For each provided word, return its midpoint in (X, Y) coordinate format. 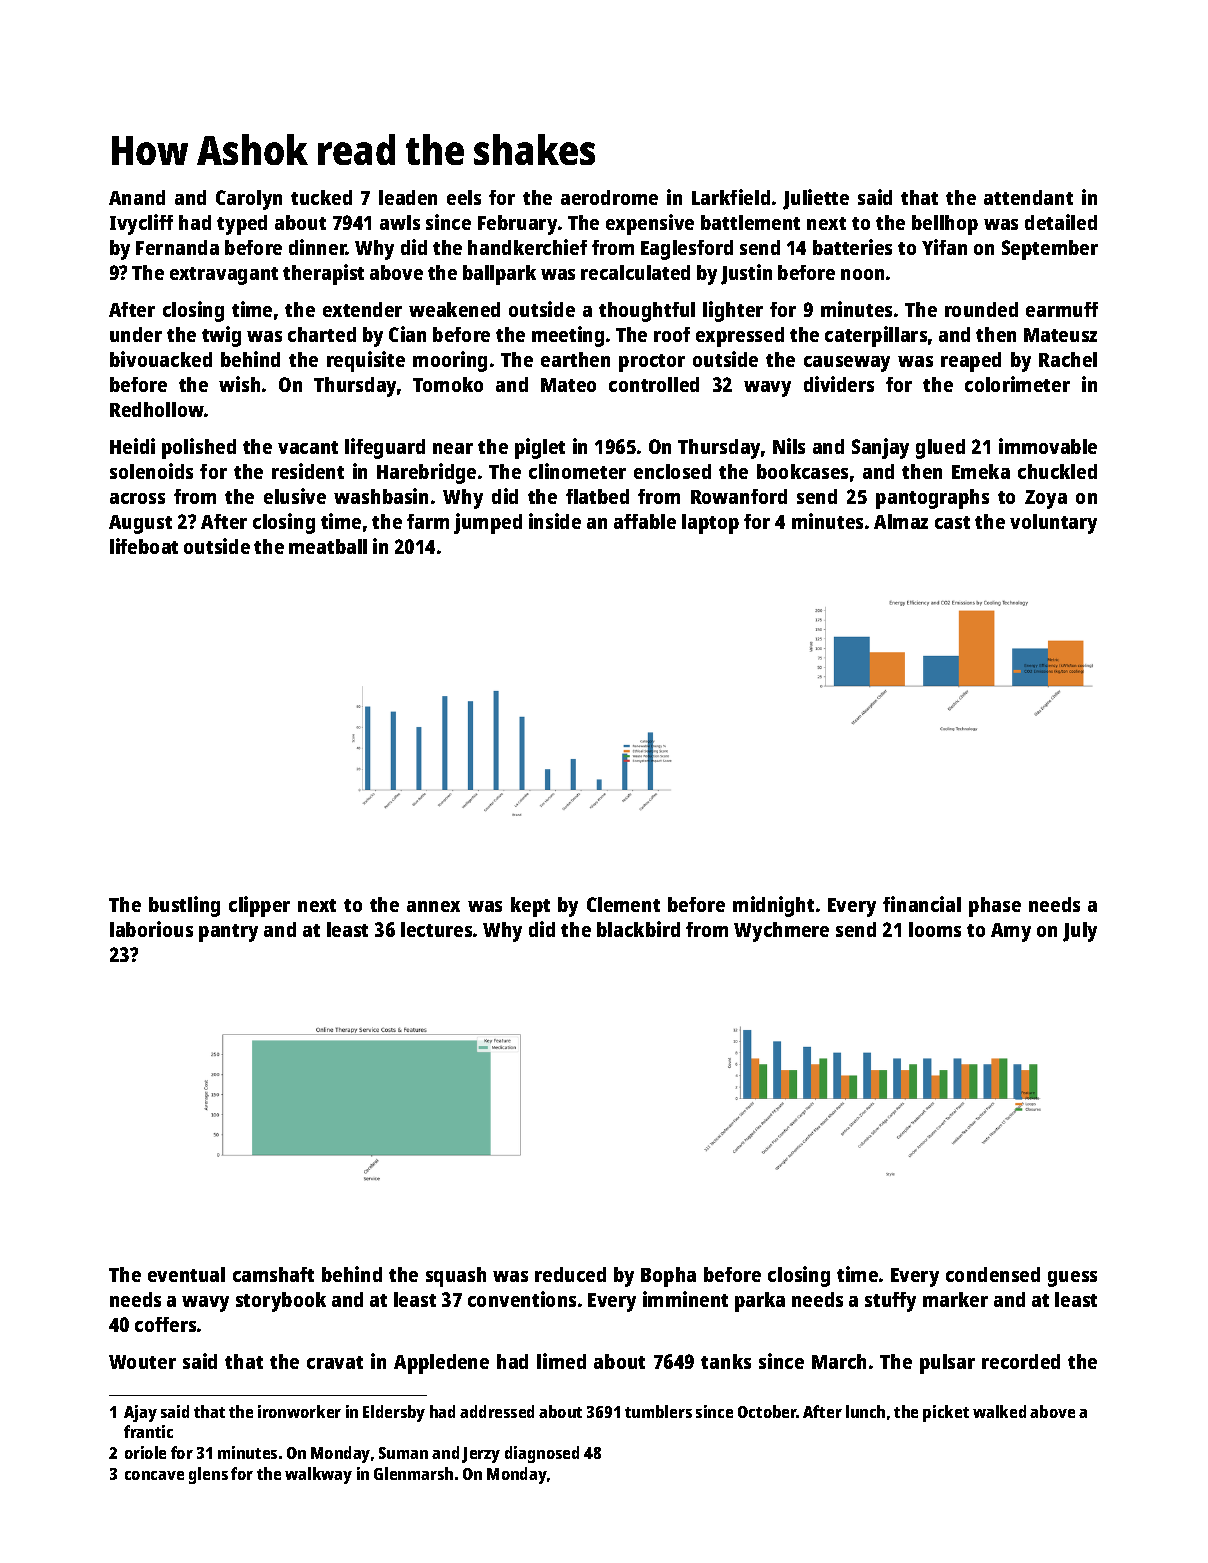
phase (995, 907)
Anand (137, 197)
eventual (186, 1274)
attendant (1028, 197)
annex (433, 906)
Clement (623, 904)
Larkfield (731, 197)
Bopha (668, 1277)
